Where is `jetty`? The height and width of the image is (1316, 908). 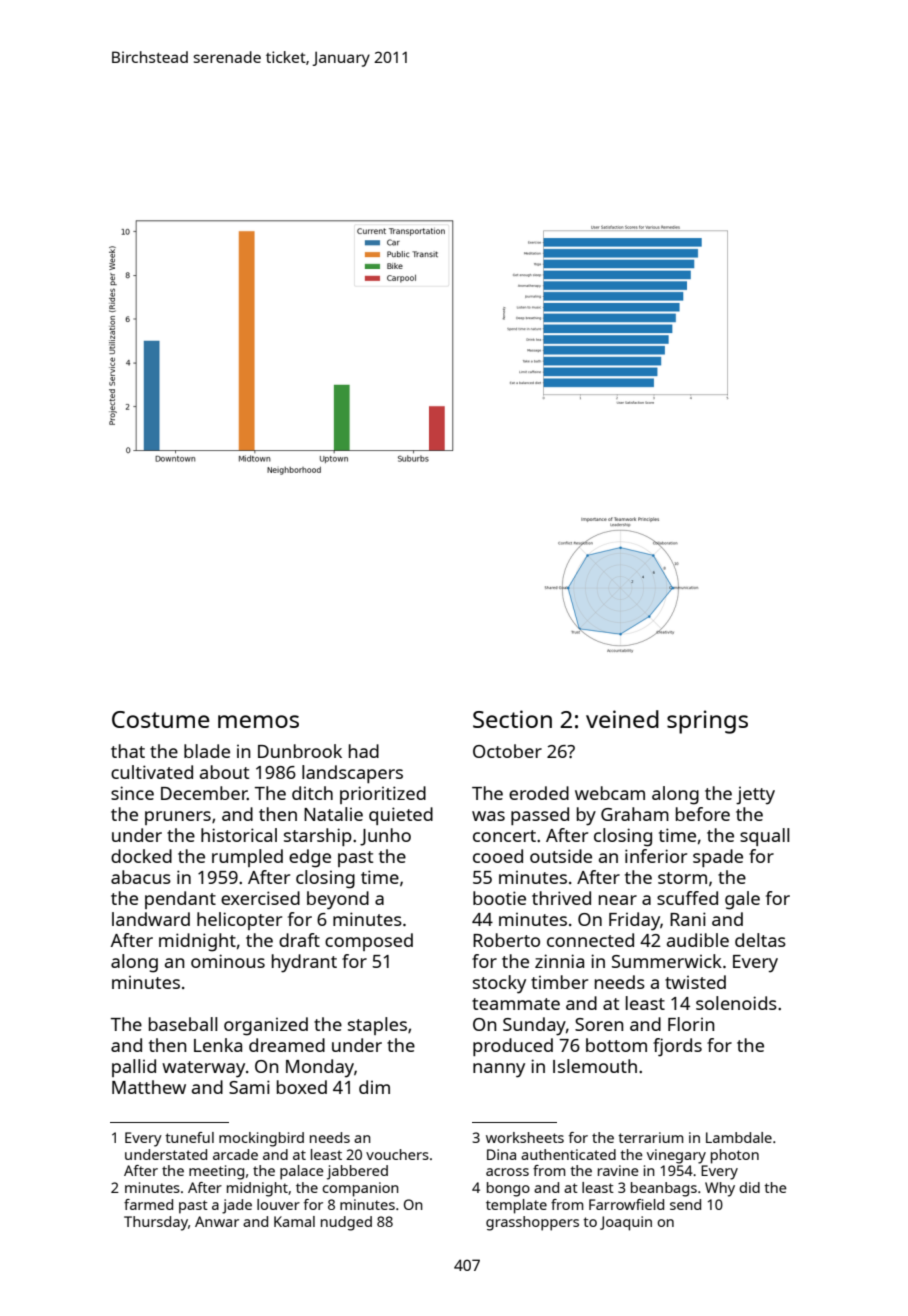 jetty is located at coordinates (755, 796).
